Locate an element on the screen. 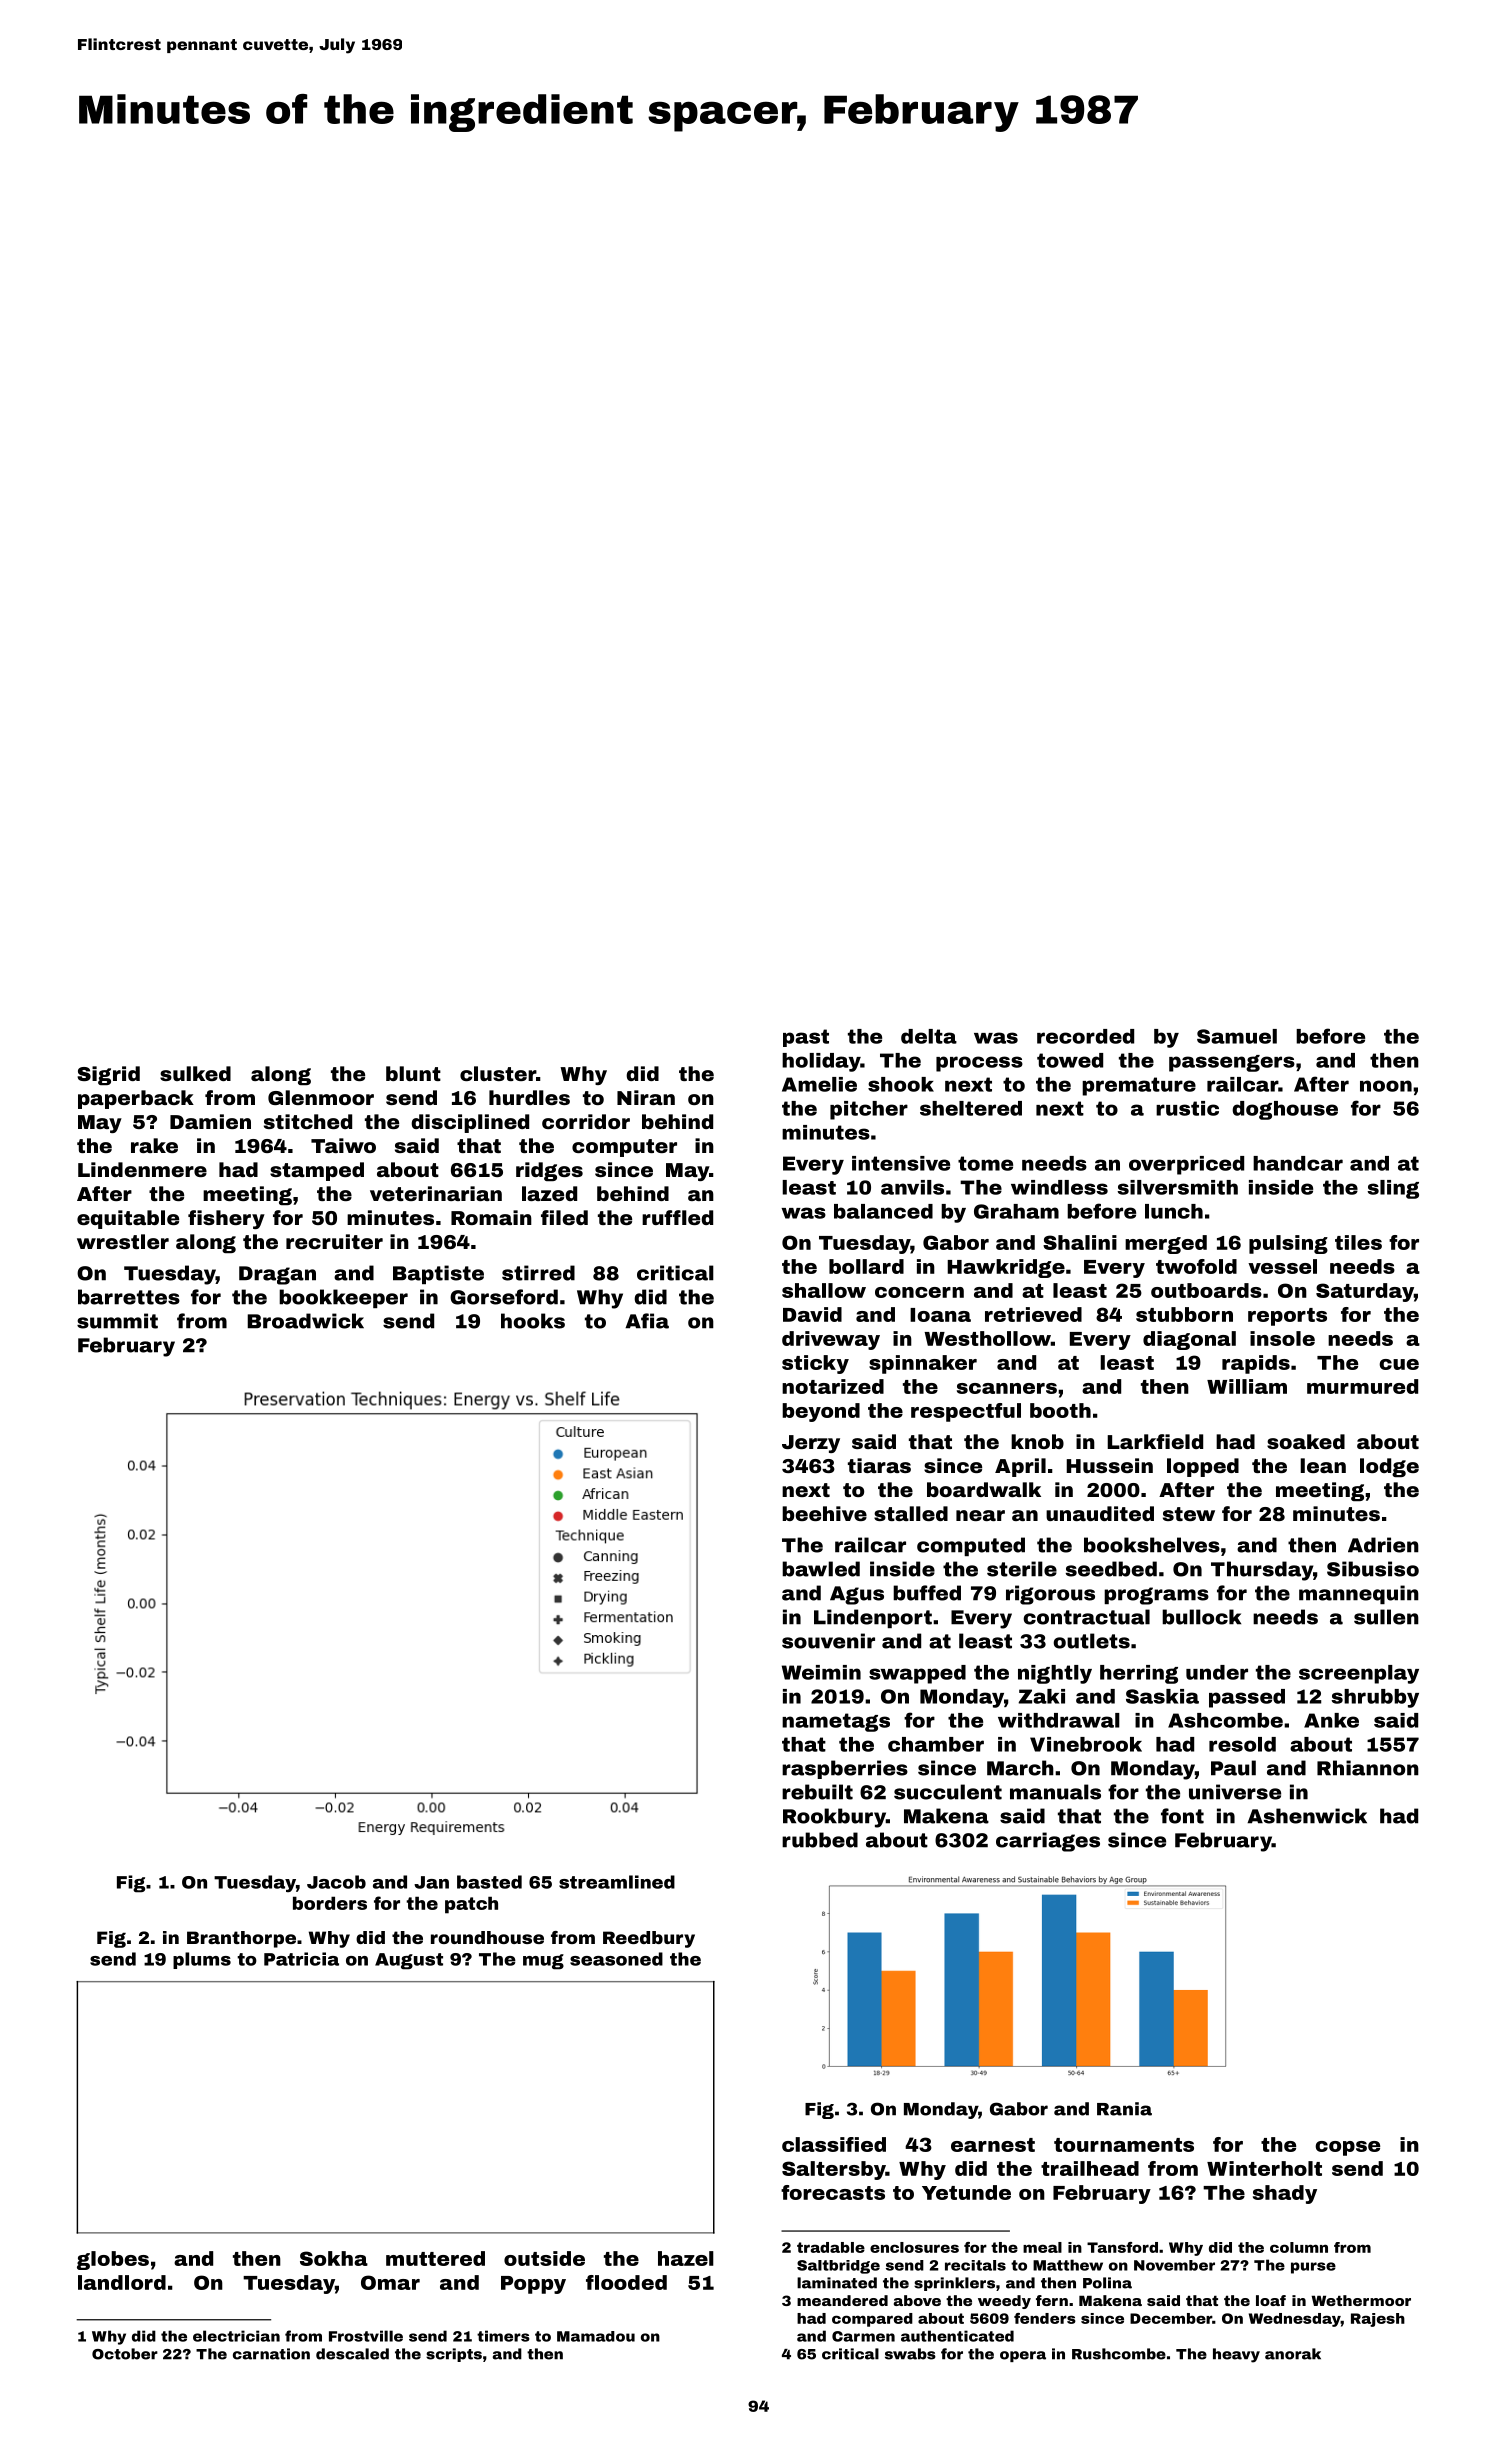  Reedbury is located at coordinates (649, 1939).
